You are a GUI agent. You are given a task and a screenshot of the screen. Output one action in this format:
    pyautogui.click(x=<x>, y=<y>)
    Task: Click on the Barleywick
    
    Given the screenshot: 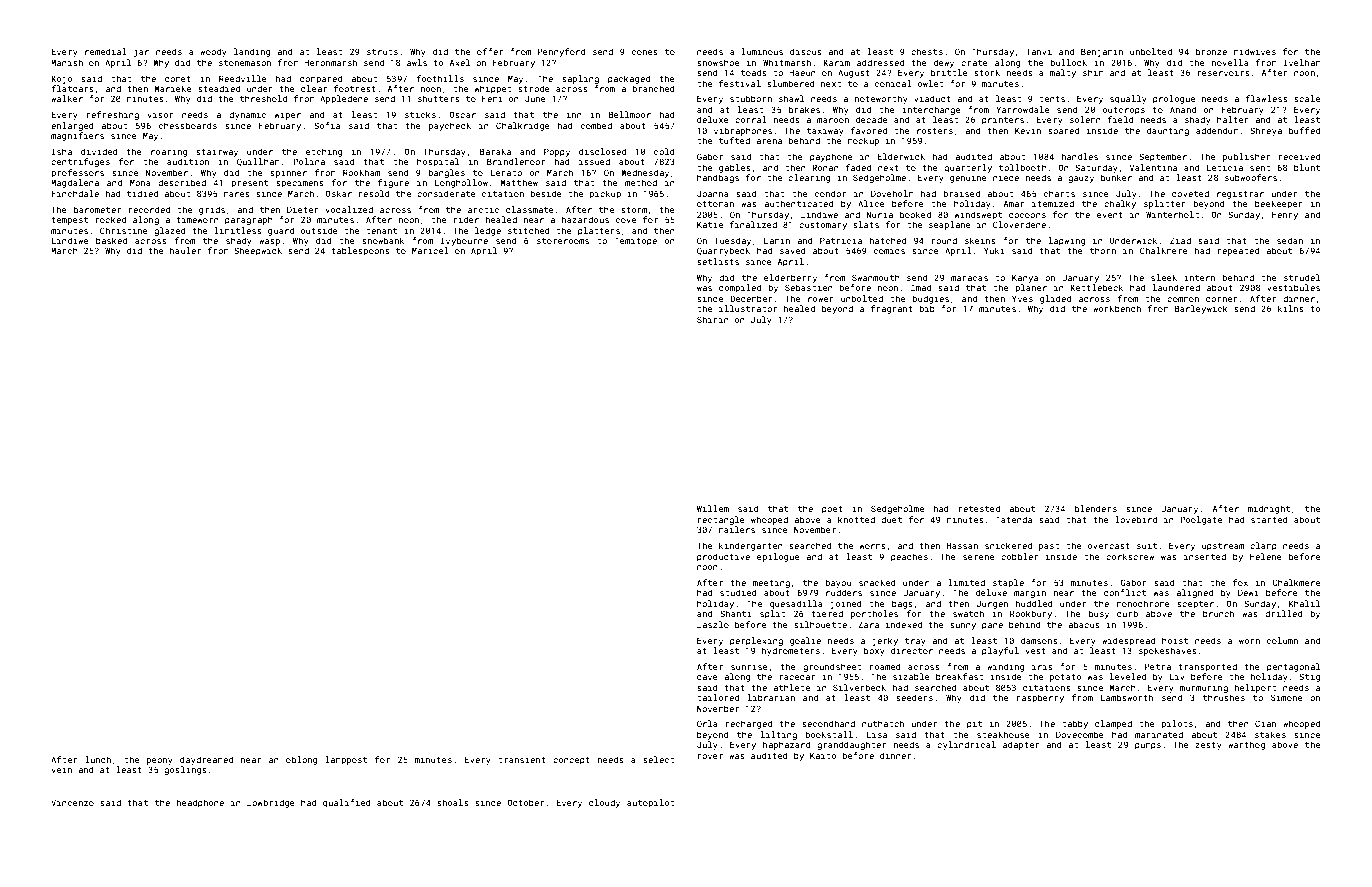 What is the action you would take?
    pyautogui.click(x=1201, y=309)
